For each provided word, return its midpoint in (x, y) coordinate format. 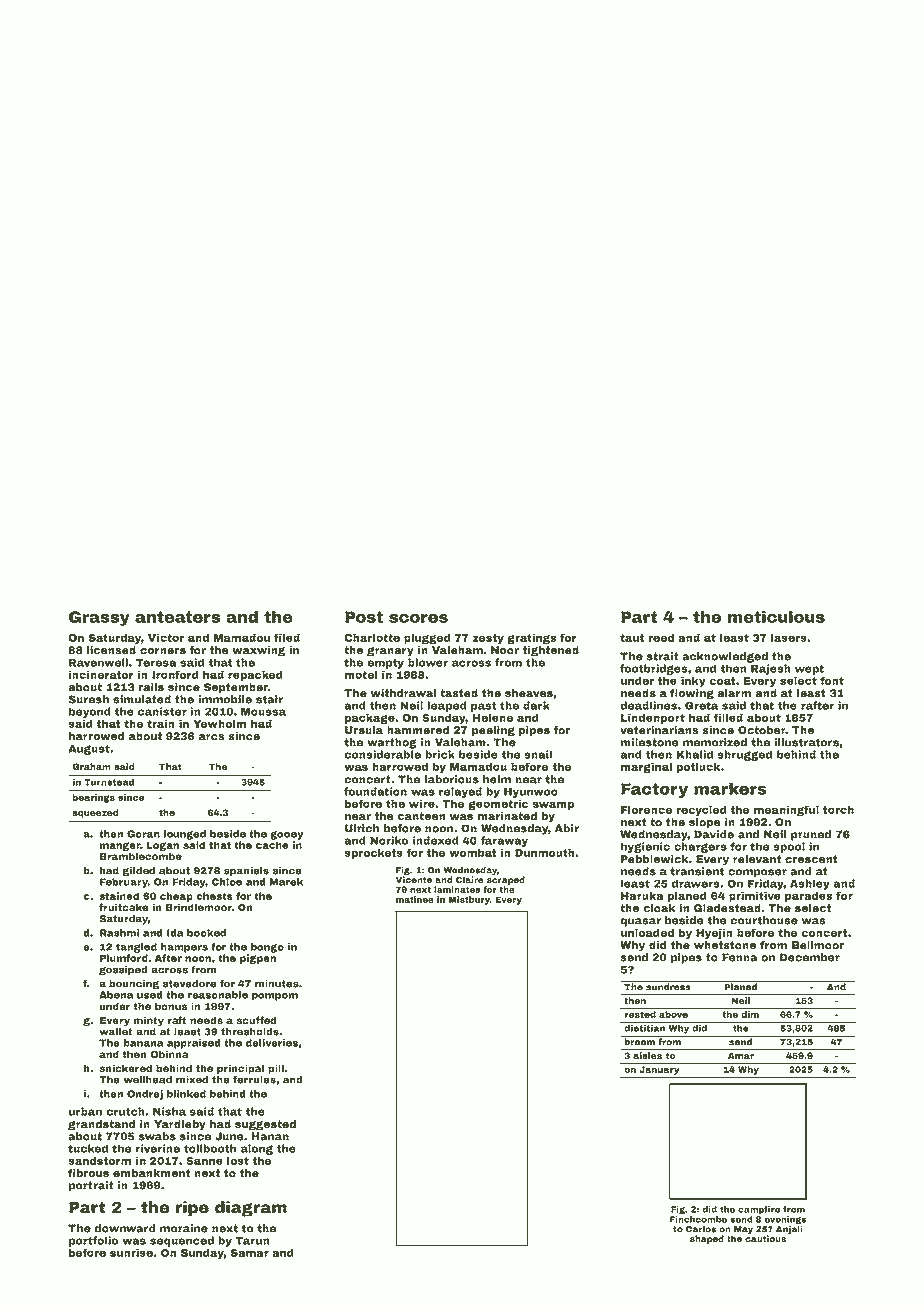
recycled (701, 810)
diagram (251, 1209)
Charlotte (372, 637)
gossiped (123, 971)
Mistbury (469, 900)
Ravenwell (98, 662)
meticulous (776, 617)
